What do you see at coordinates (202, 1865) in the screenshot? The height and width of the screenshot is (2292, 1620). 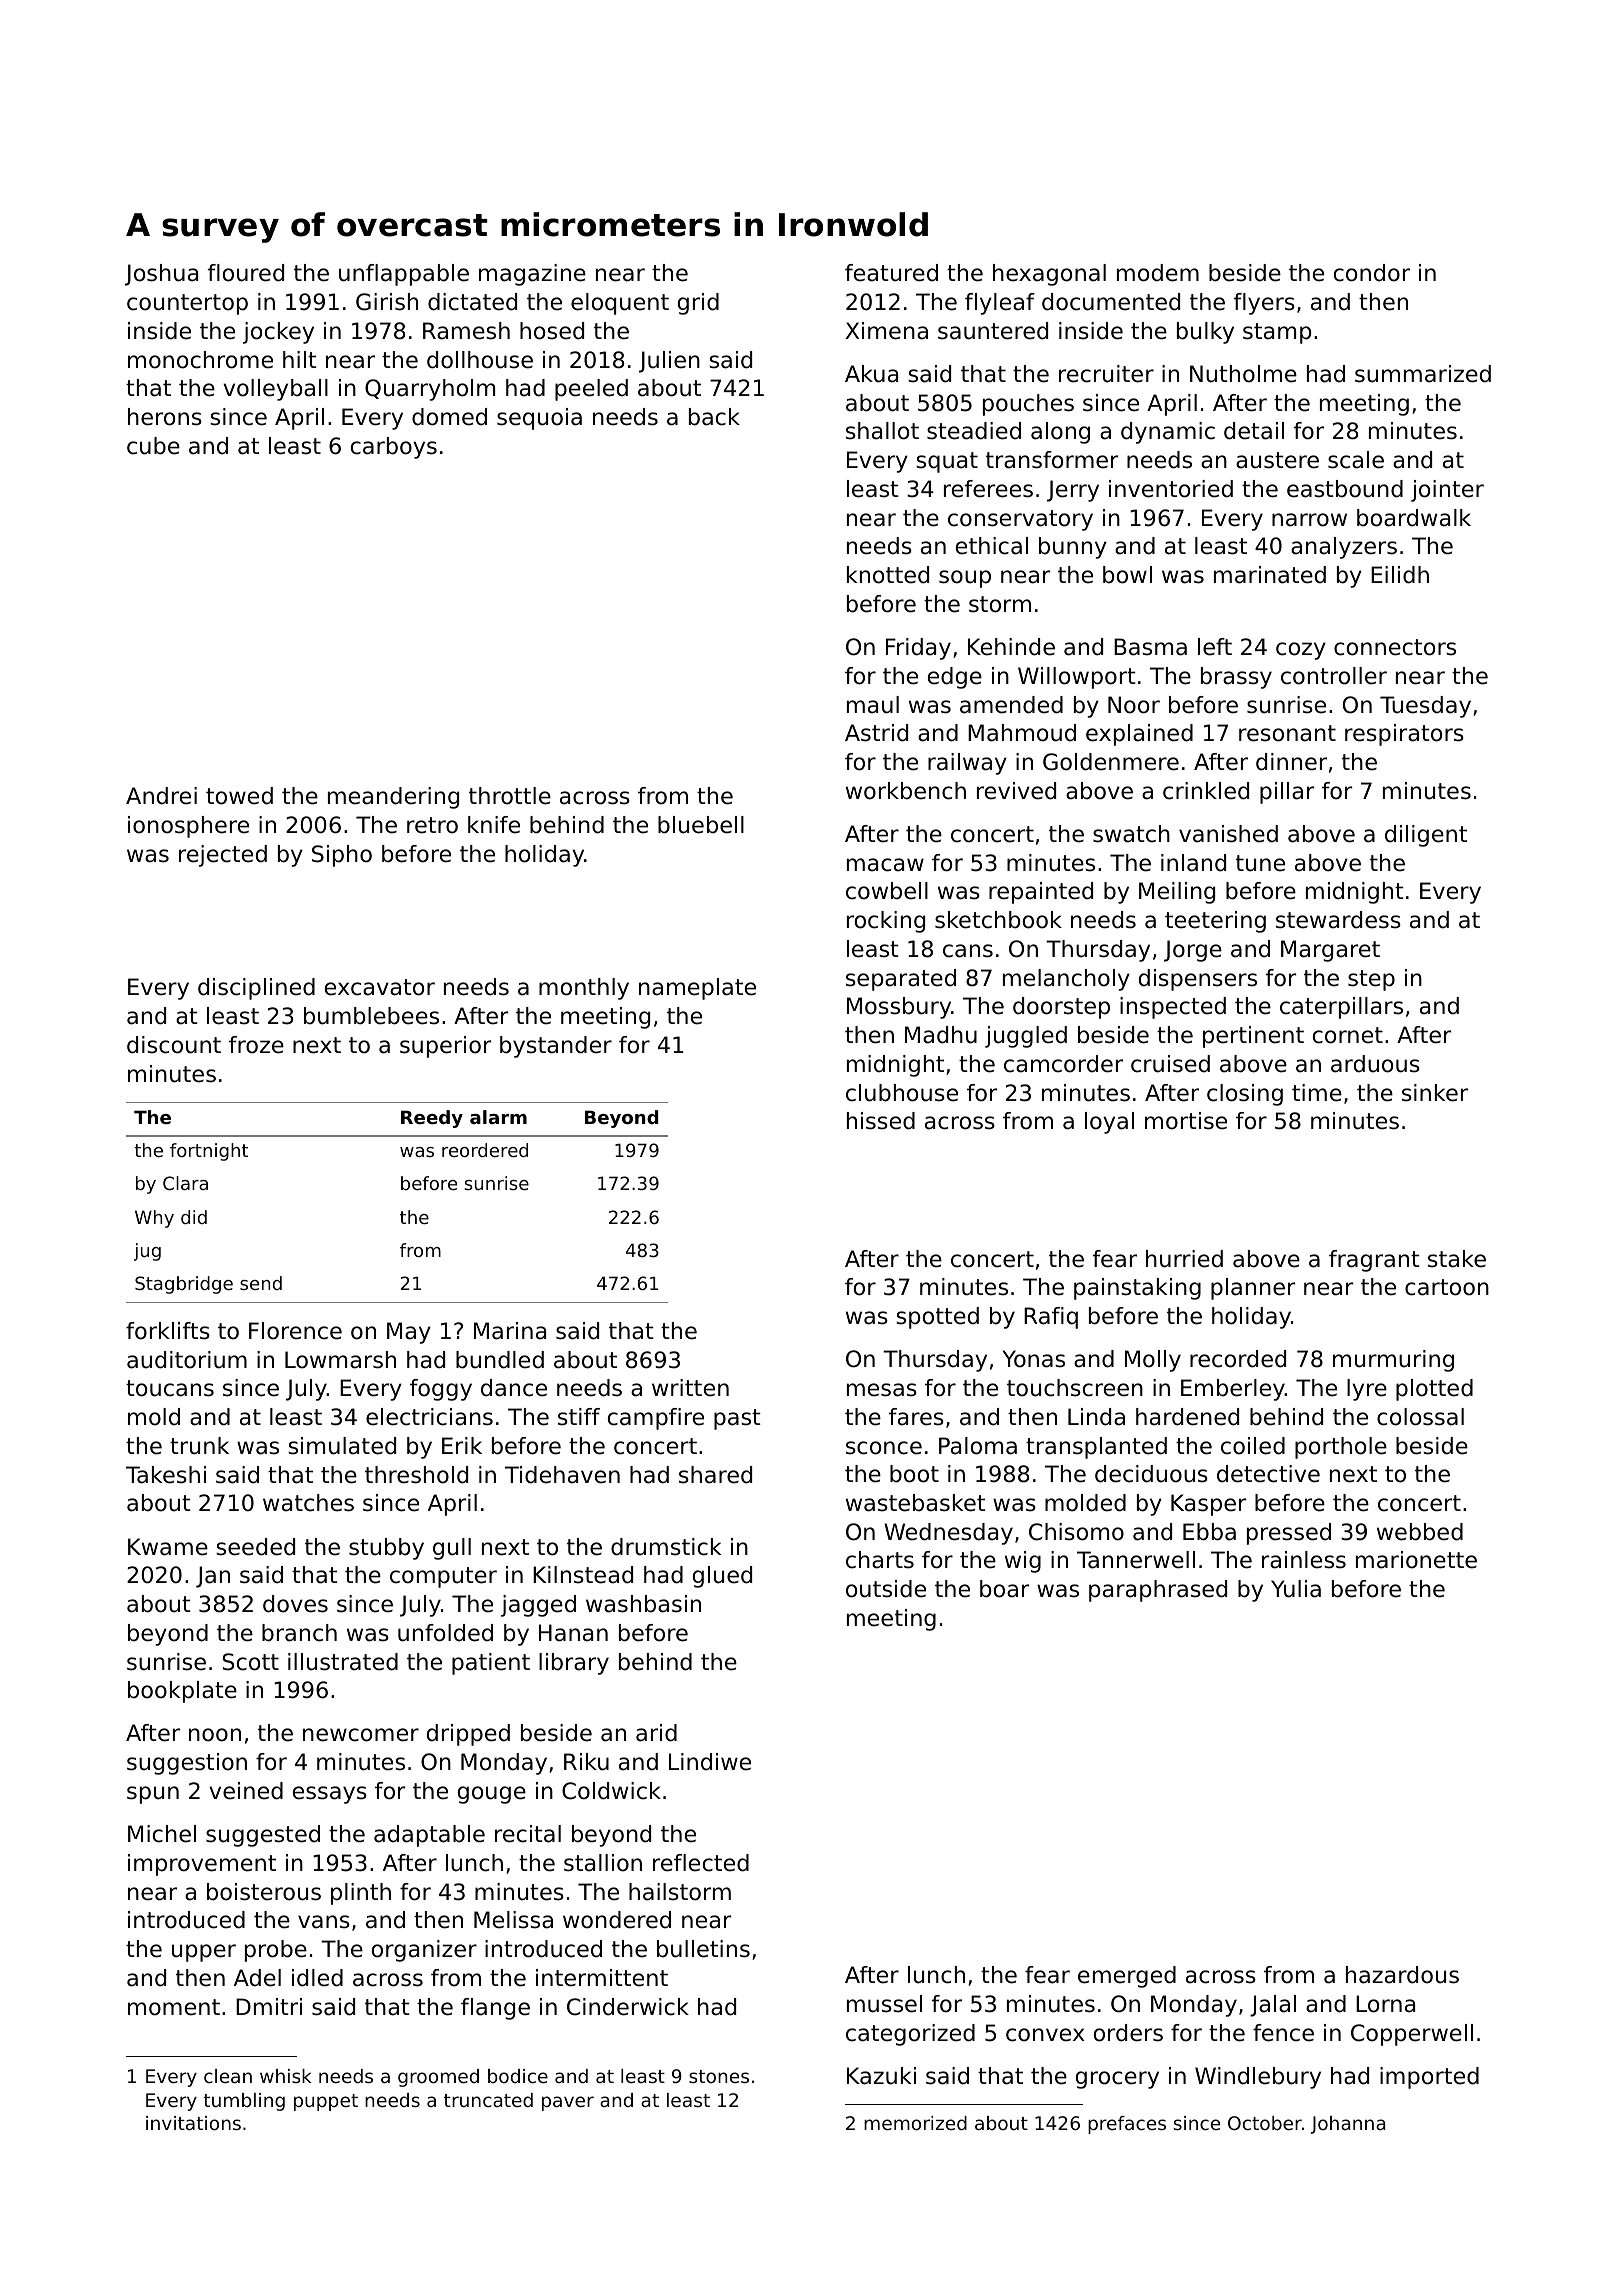 I see `improvement` at bounding box center [202, 1865].
